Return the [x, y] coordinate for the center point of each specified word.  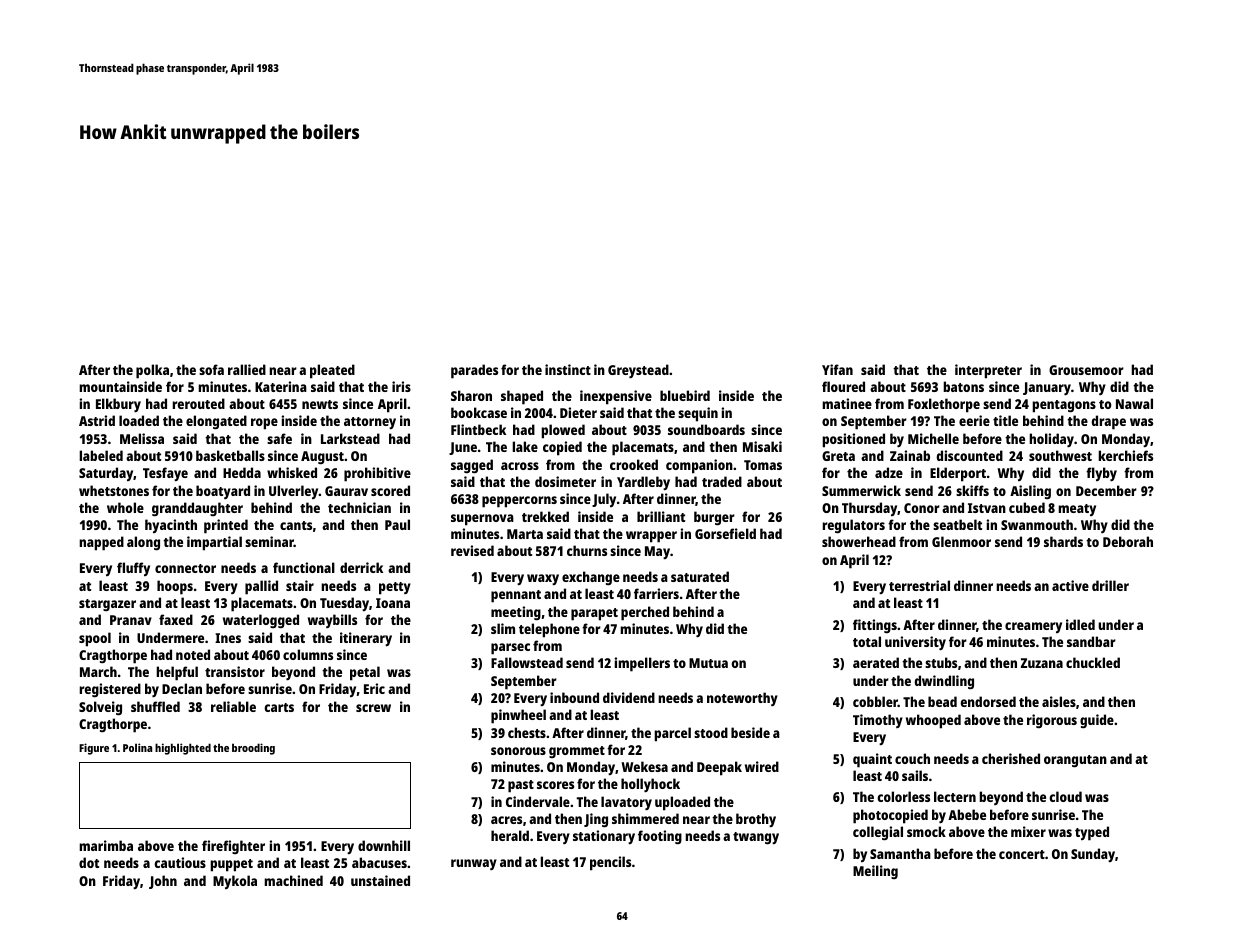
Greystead [638, 371]
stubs [941, 662]
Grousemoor [1086, 370]
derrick [361, 567]
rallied [247, 369]
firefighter [233, 847]
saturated [700, 576]
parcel [672, 734]
